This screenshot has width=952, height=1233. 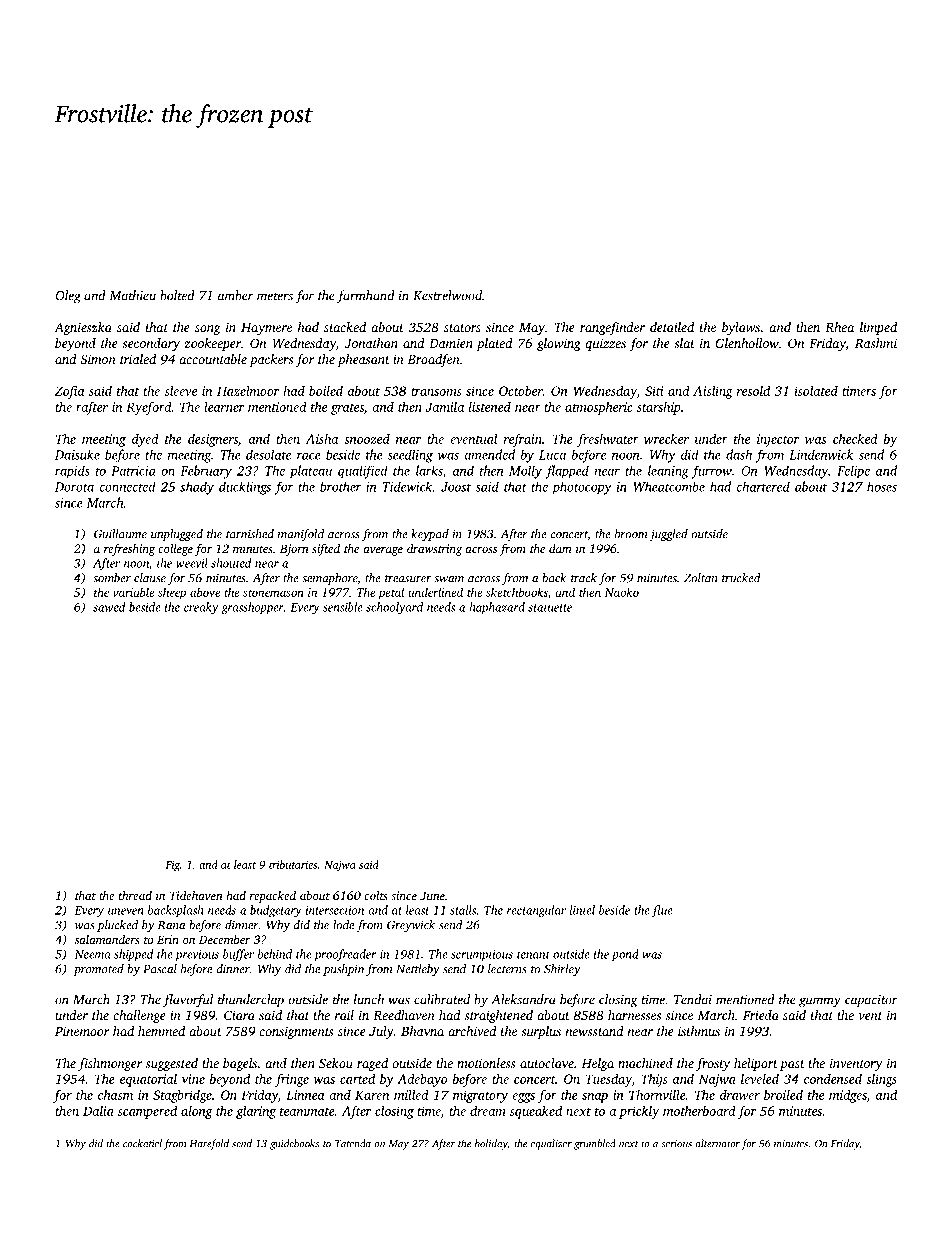 What do you see at coordinates (245, 488) in the screenshot?
I see `ducklings` at bounding box center [245, 488].
